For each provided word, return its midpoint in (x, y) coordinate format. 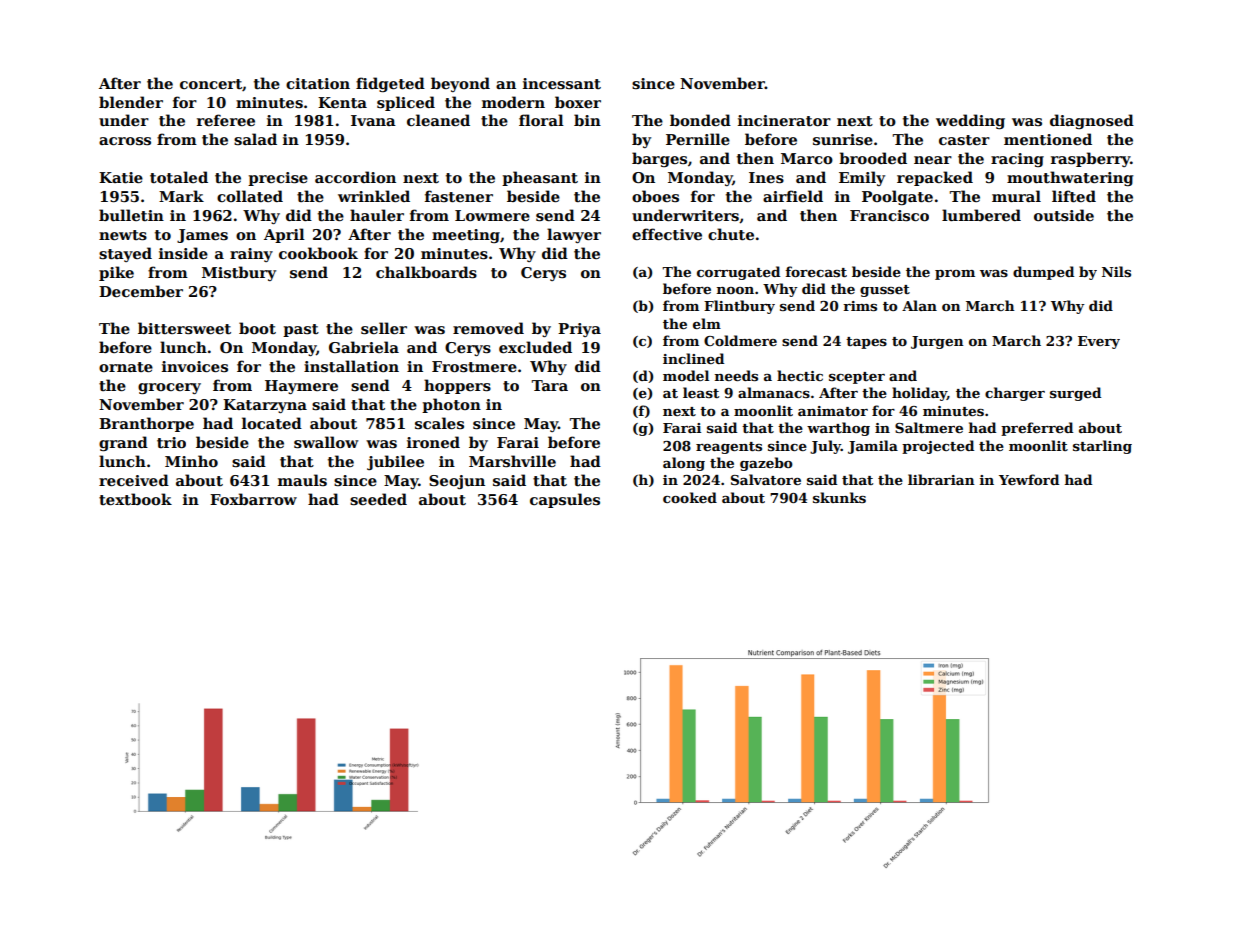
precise (278, 179)
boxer (578, 102)
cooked (690, 497)
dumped (1043, 273)
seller (384, 328)
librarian (941, 479)
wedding (970, 121)
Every (1099, 342)
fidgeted (390, 84)
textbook (135, 499)
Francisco (889, 215)
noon (735, 290)
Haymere (301, 387)
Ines (766, 177)
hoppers (457, 386)
